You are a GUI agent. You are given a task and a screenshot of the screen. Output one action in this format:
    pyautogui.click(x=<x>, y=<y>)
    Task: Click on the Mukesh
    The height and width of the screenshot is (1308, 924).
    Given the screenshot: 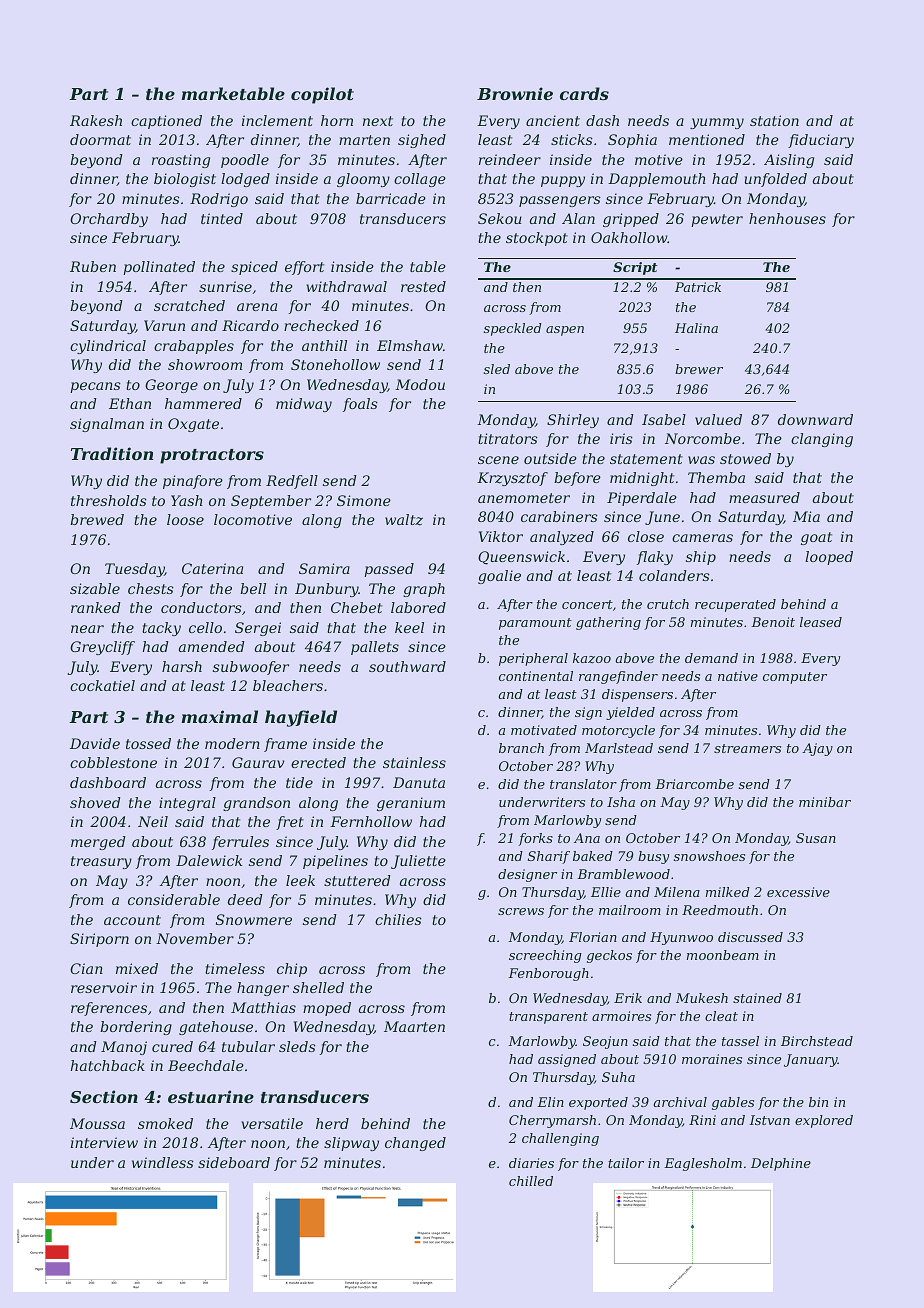 What is the action you would take?
    pyautogui.click(x=702, y=998)
